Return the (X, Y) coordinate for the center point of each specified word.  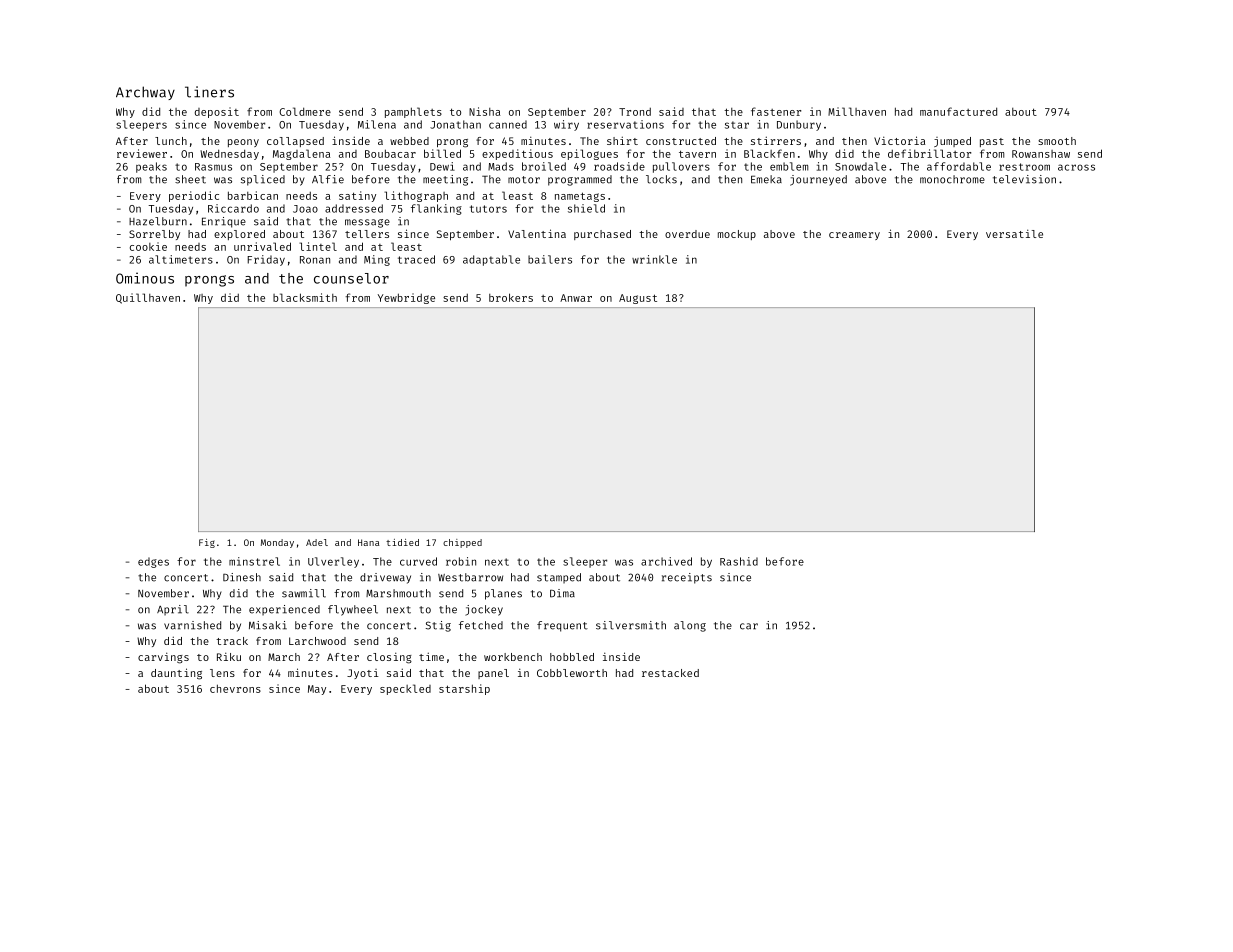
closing (389, 658)
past (992, 142)
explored (239, 235)
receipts (687, 578)
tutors (488, 209)
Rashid (739, 561)
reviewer (142, 153)
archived (666, 561)
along (690, 626)
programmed (580, 180)
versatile (1014, 233)
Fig (207, 543)
